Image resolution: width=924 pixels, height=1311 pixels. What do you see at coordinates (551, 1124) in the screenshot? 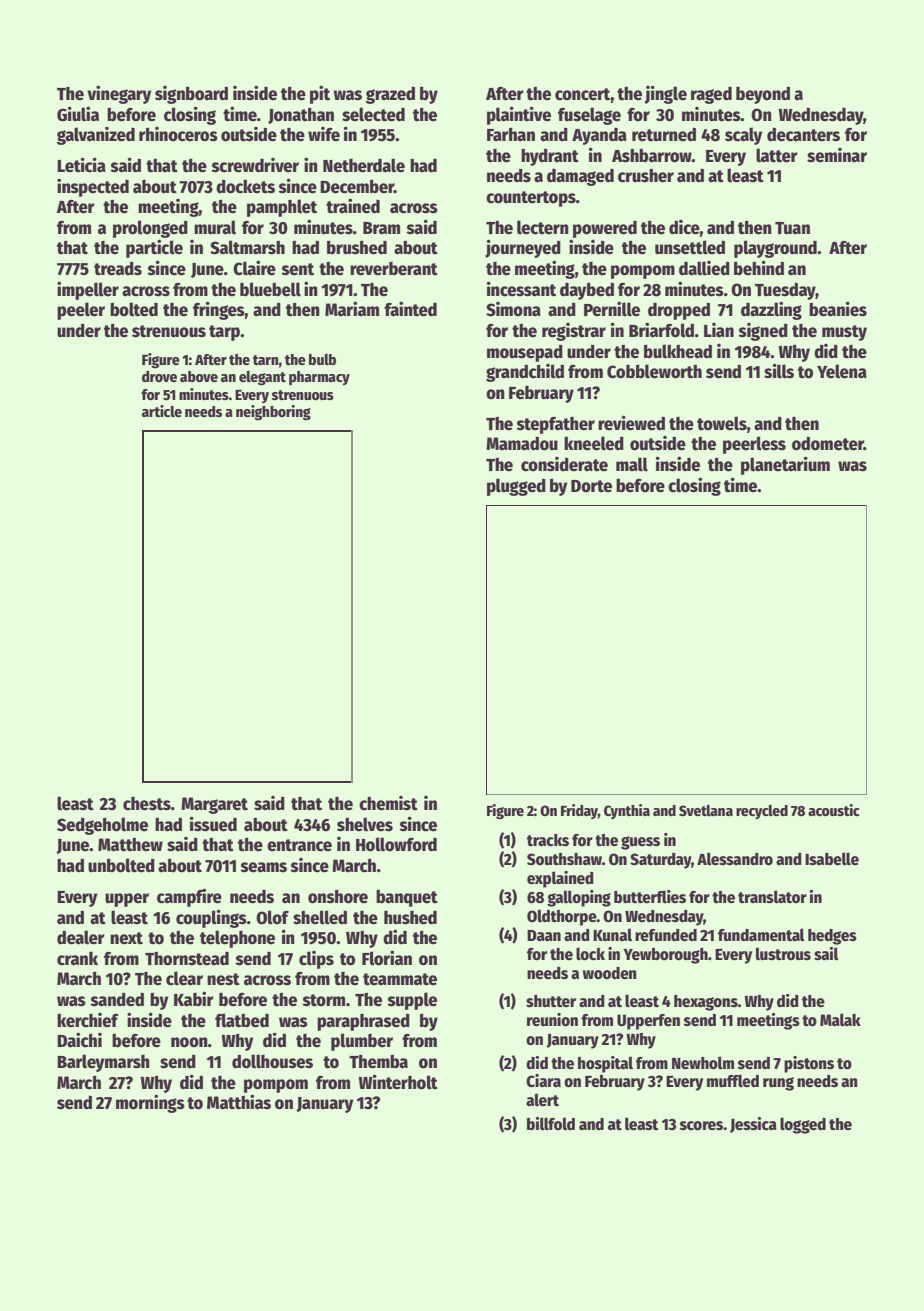
I see `billfold` at bounding box center [551, 1124].
